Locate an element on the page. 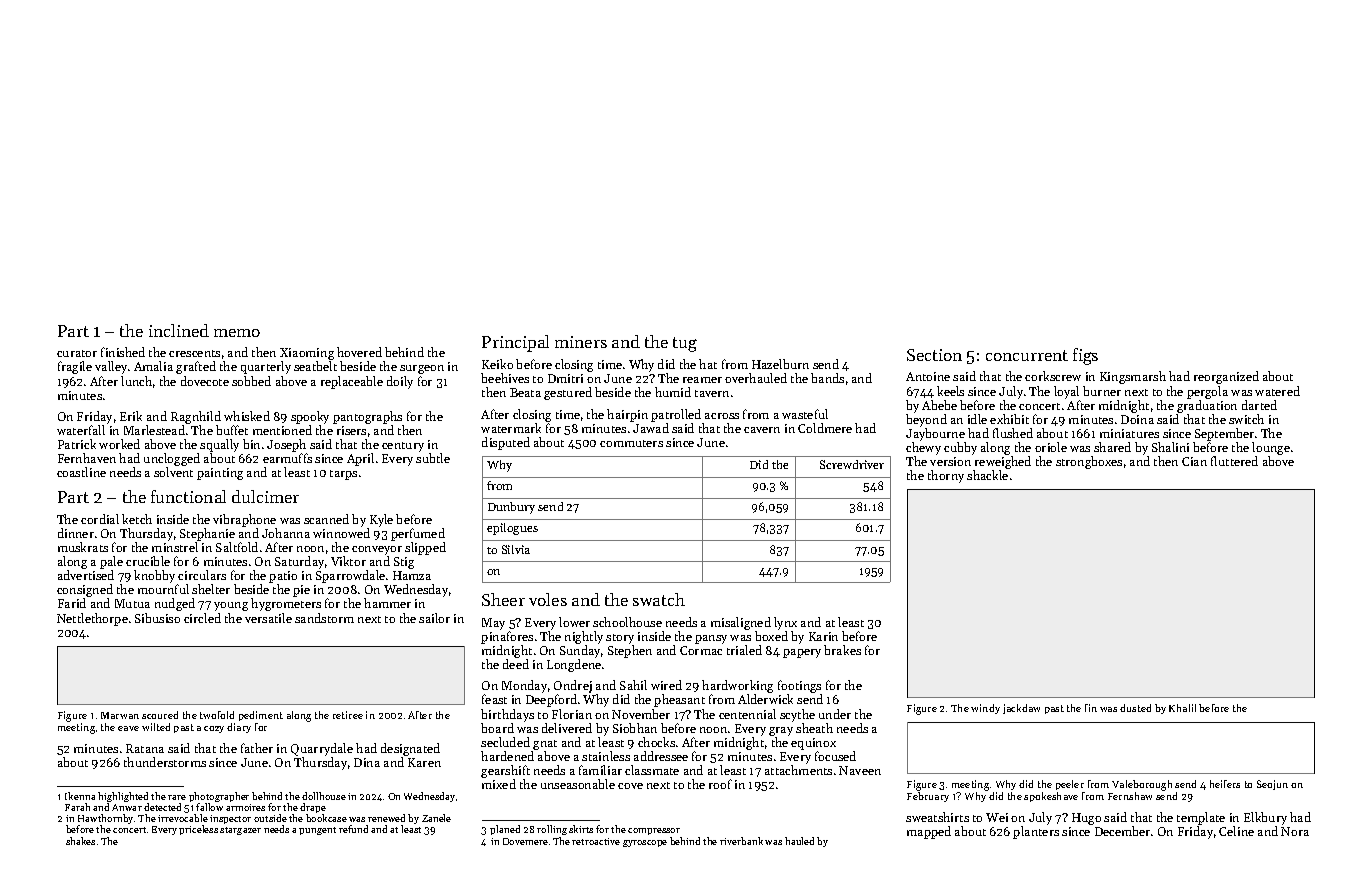 This image has width=1372, height=887. Karin is located at coordinates (823, 636).
